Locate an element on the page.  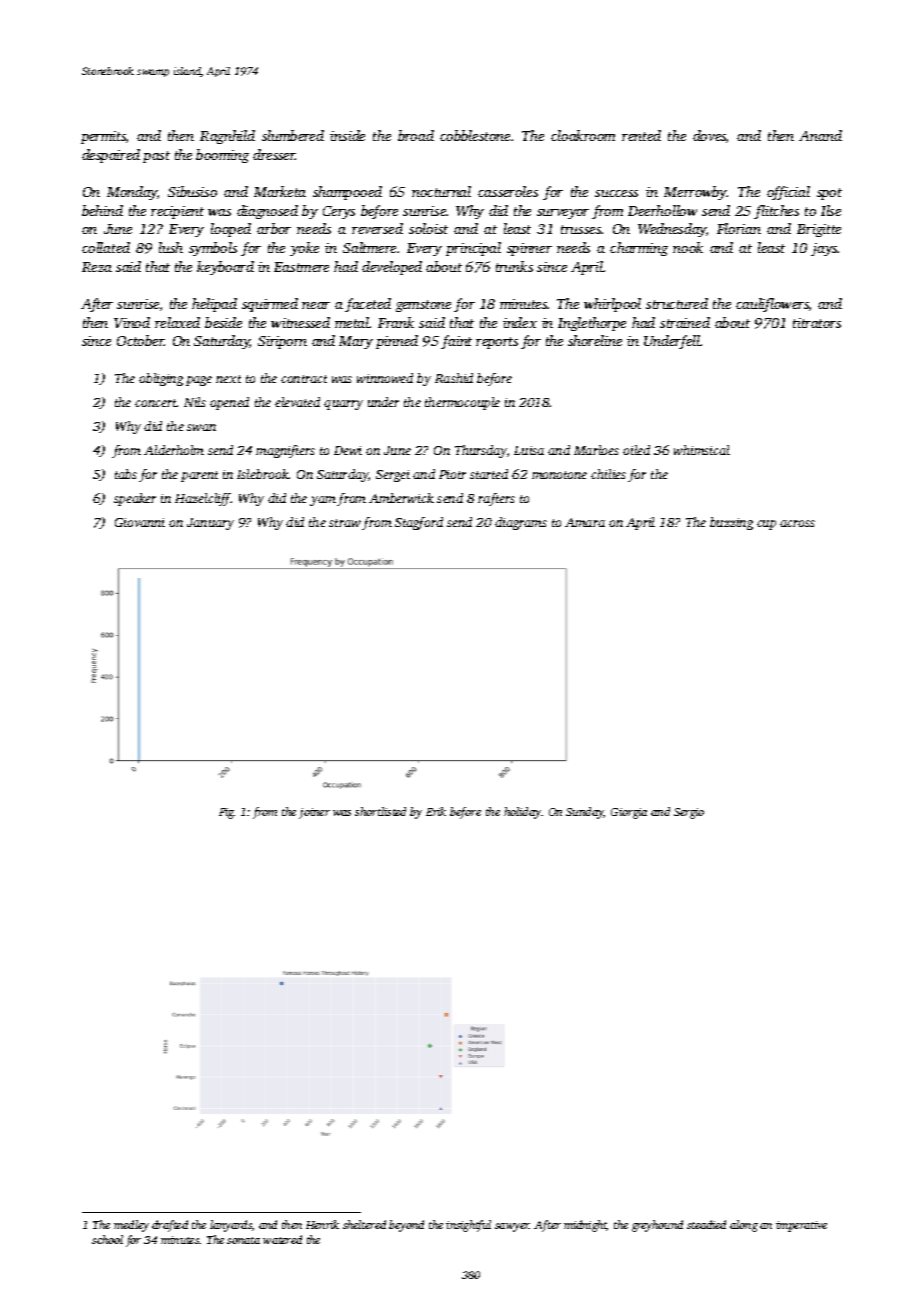
medley is located at coordinates (131, 1226).
